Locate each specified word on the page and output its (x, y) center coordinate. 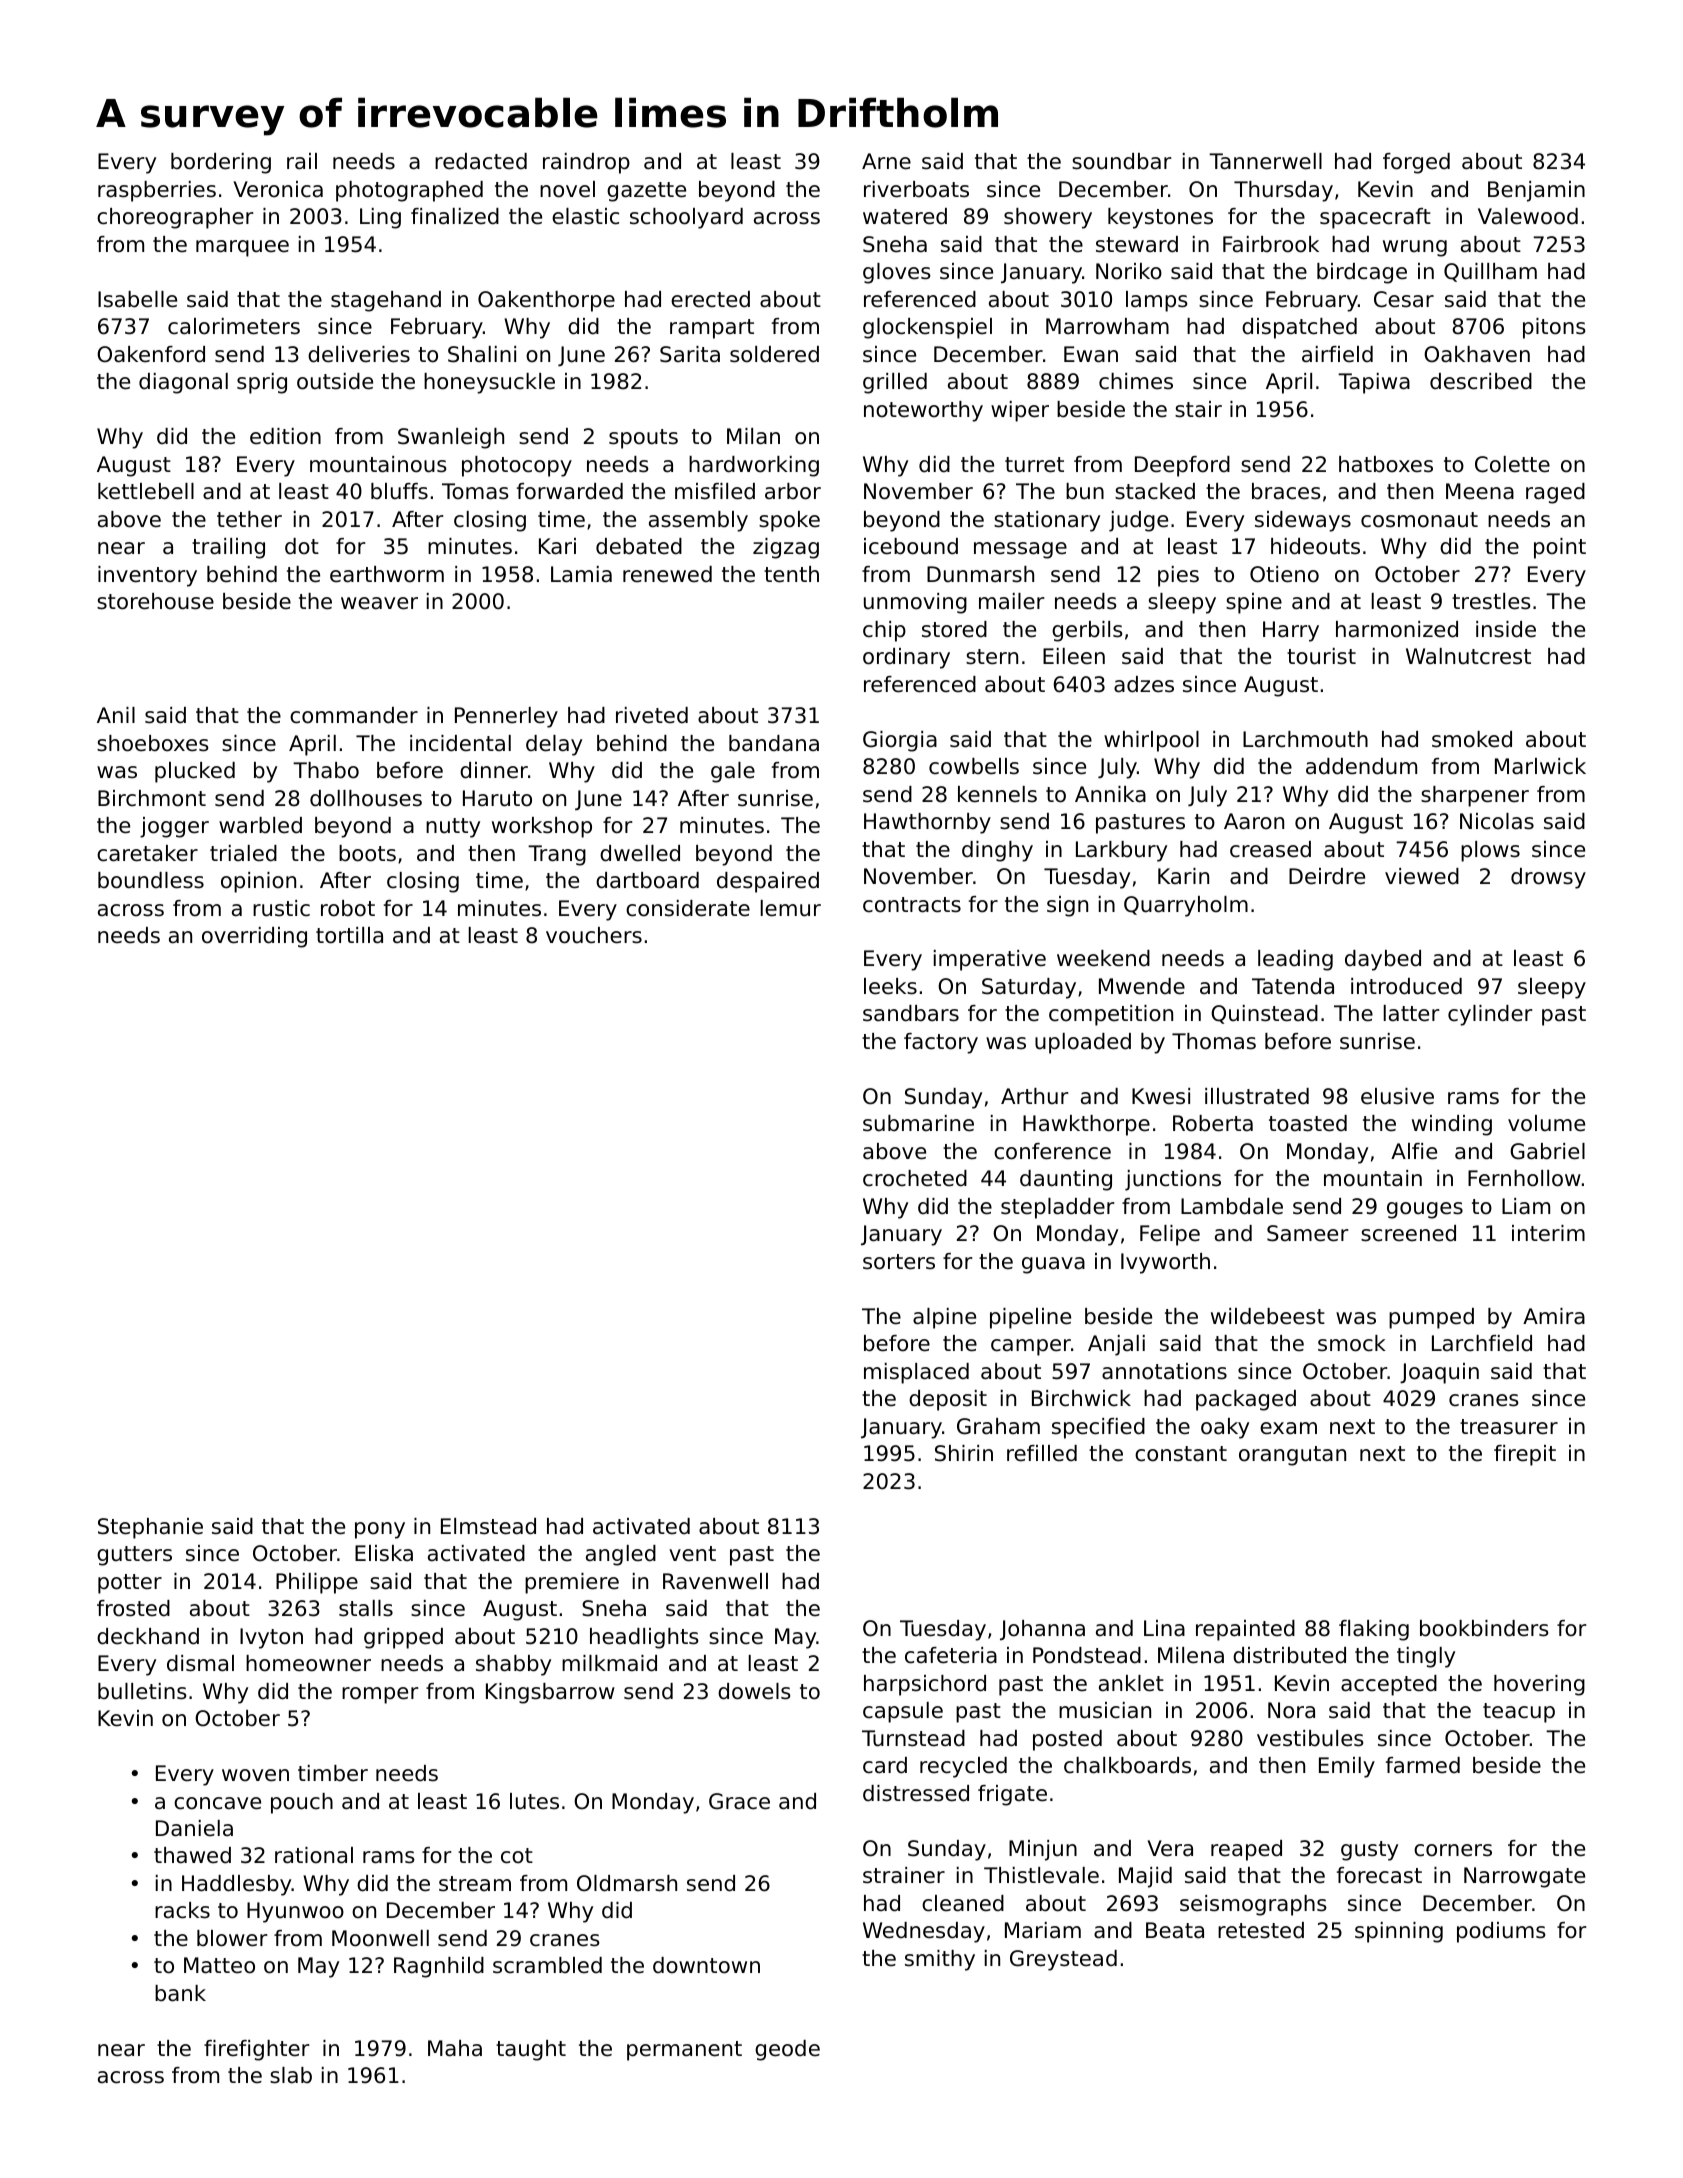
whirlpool (1151, 741)
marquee (242, 248)
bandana (774, 743)
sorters (899, 1262)
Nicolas (1497, 821)
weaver (379, 603)
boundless (151, 880)
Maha (455, 2048)
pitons (1554, 328)
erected (710, 299)
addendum (1361, 766)
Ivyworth (1165, 1263)
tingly (1426, 1657)
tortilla (349, 935)
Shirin (964, 1453)
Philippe (317, 1583)
